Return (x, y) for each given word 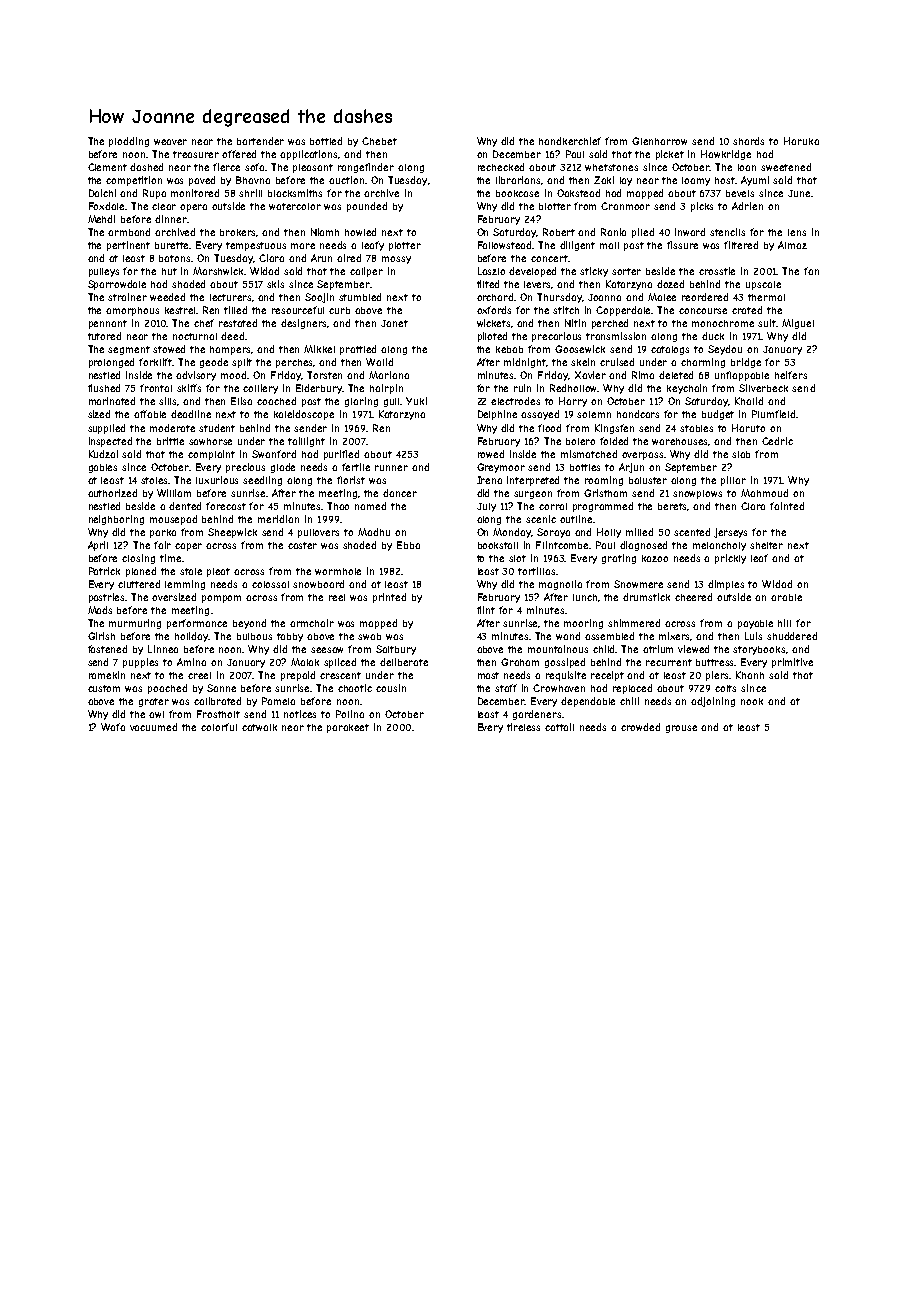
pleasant (313, 168)
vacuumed (153, 727)
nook (752, 701)
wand (568, 636)
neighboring (116, 520)
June (799, 193)
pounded (367, 207)
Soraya (553, 533)
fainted (787, 506)
